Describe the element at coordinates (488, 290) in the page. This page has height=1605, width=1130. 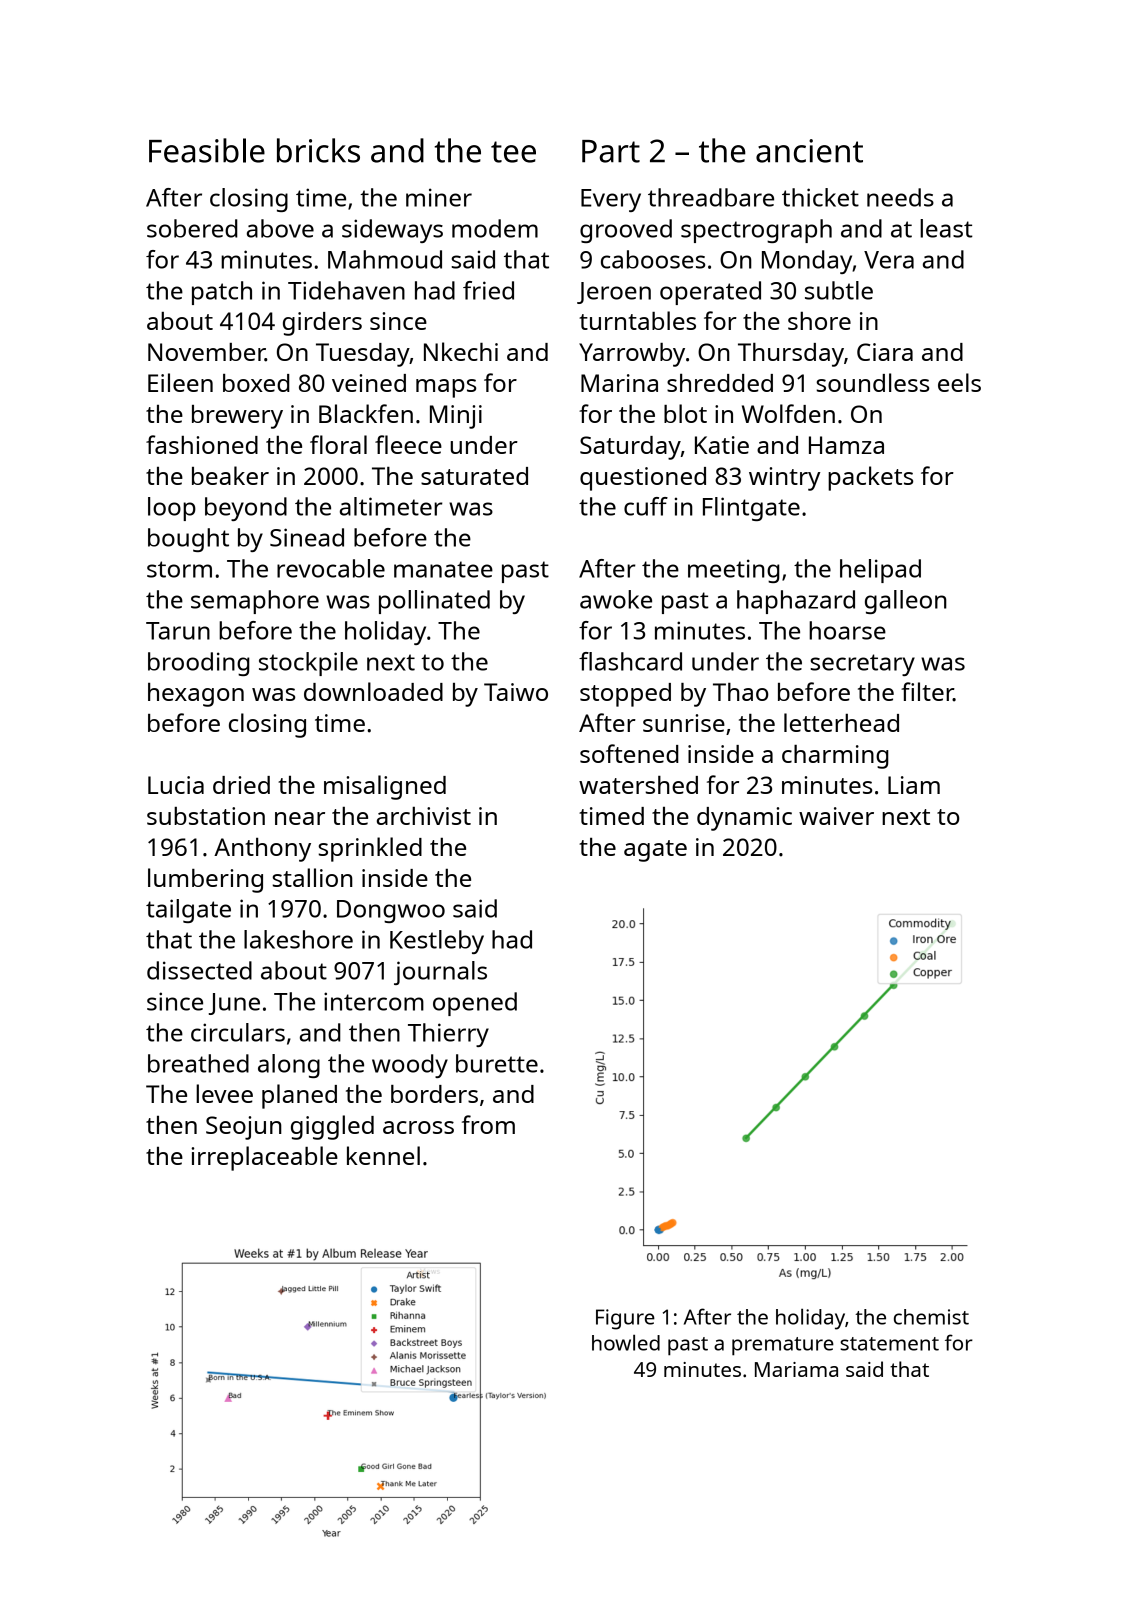
I see `fried` at that location.
